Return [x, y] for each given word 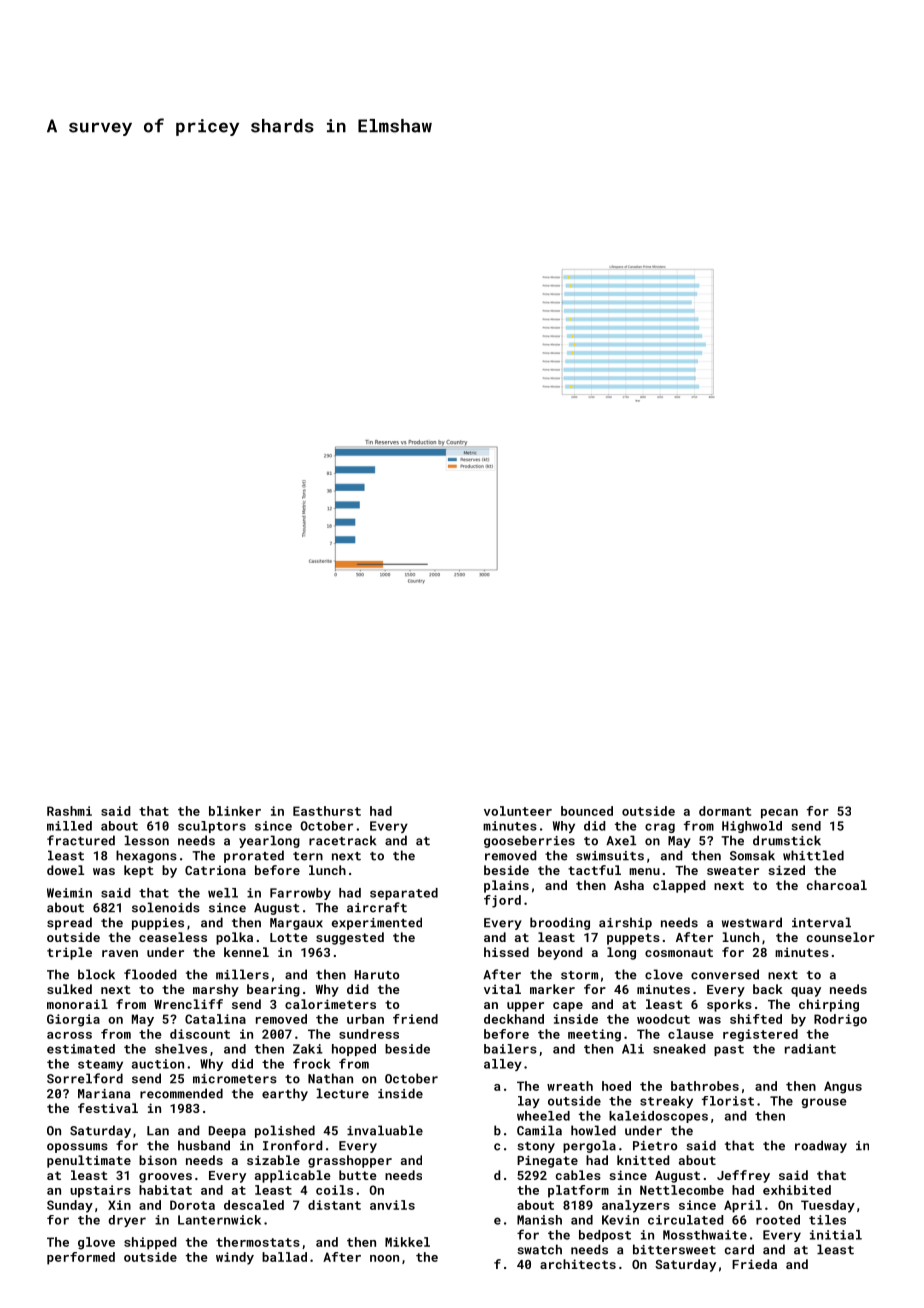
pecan [779, 814]
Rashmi [69, 811]
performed [81, 1258]
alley [503, 1065]
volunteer [518, 811]
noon [384, 1258]
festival [108, 1108]
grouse [823, 1103]
